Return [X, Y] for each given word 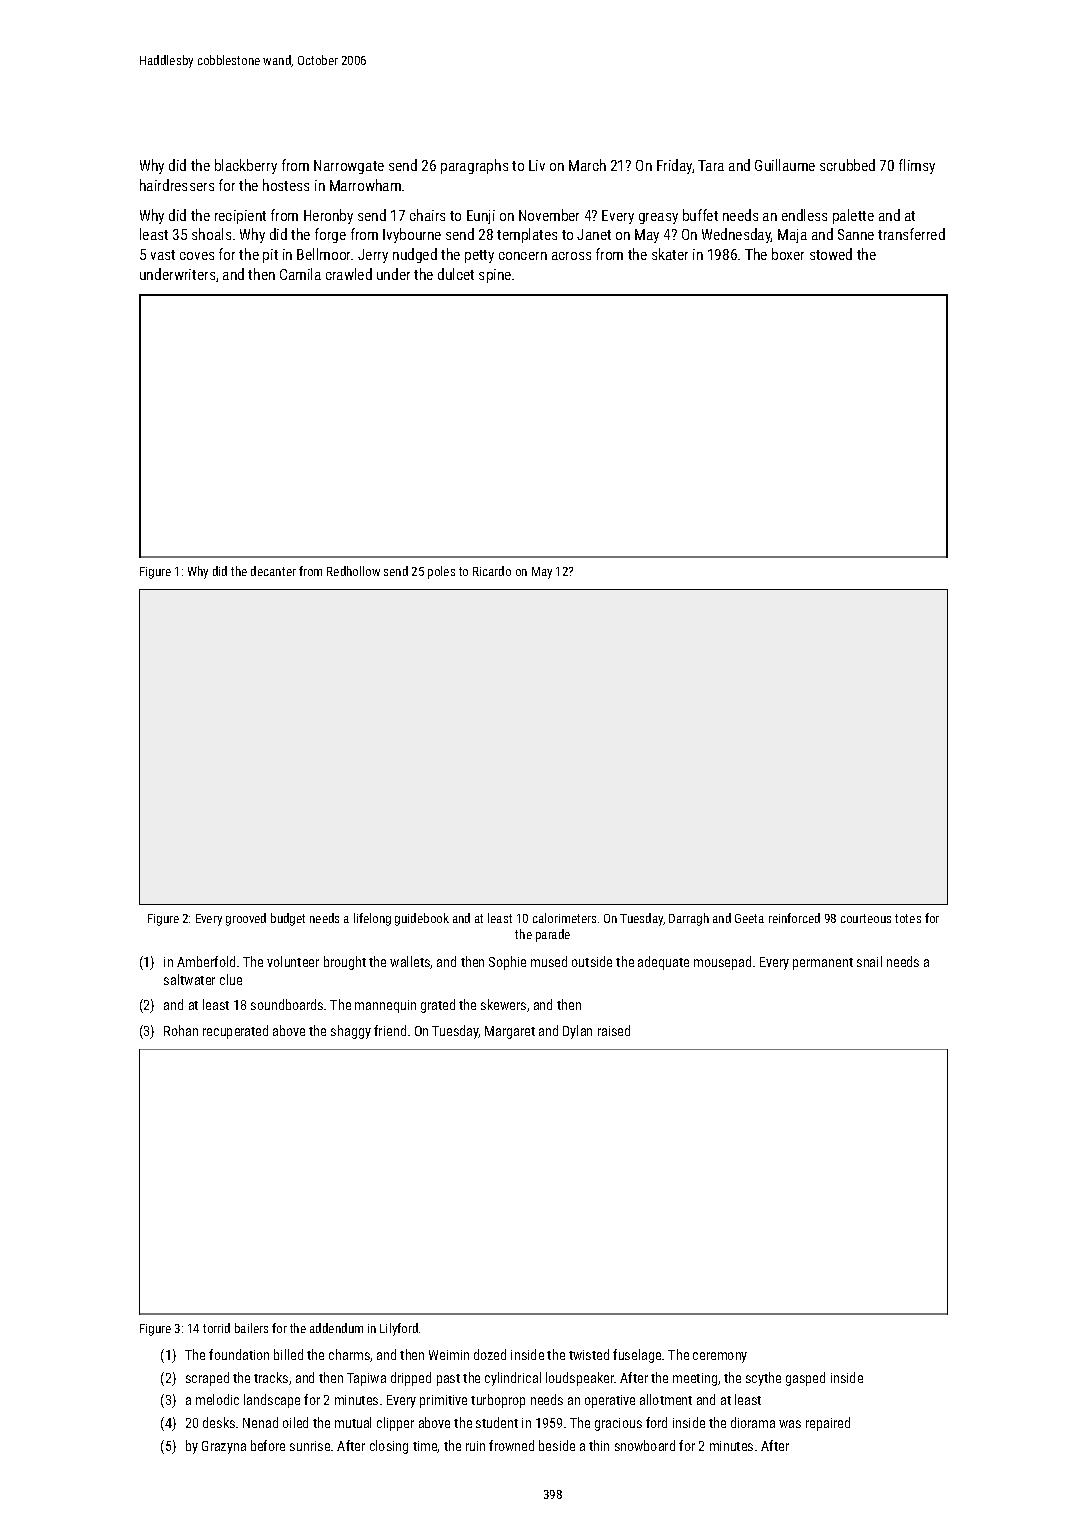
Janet [594, 234]
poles [441, 572]
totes [908, 918]
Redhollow [353, 571]
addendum [336, 1328]
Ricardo [492, 571]
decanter [273, 571]
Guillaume [785, 165]
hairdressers [177, 185]
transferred [911, 234]
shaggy [351, 1032]
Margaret [510, 1032]
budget [288, 919]
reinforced [794, 918]
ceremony [720, 1357]
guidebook [422, 919]
